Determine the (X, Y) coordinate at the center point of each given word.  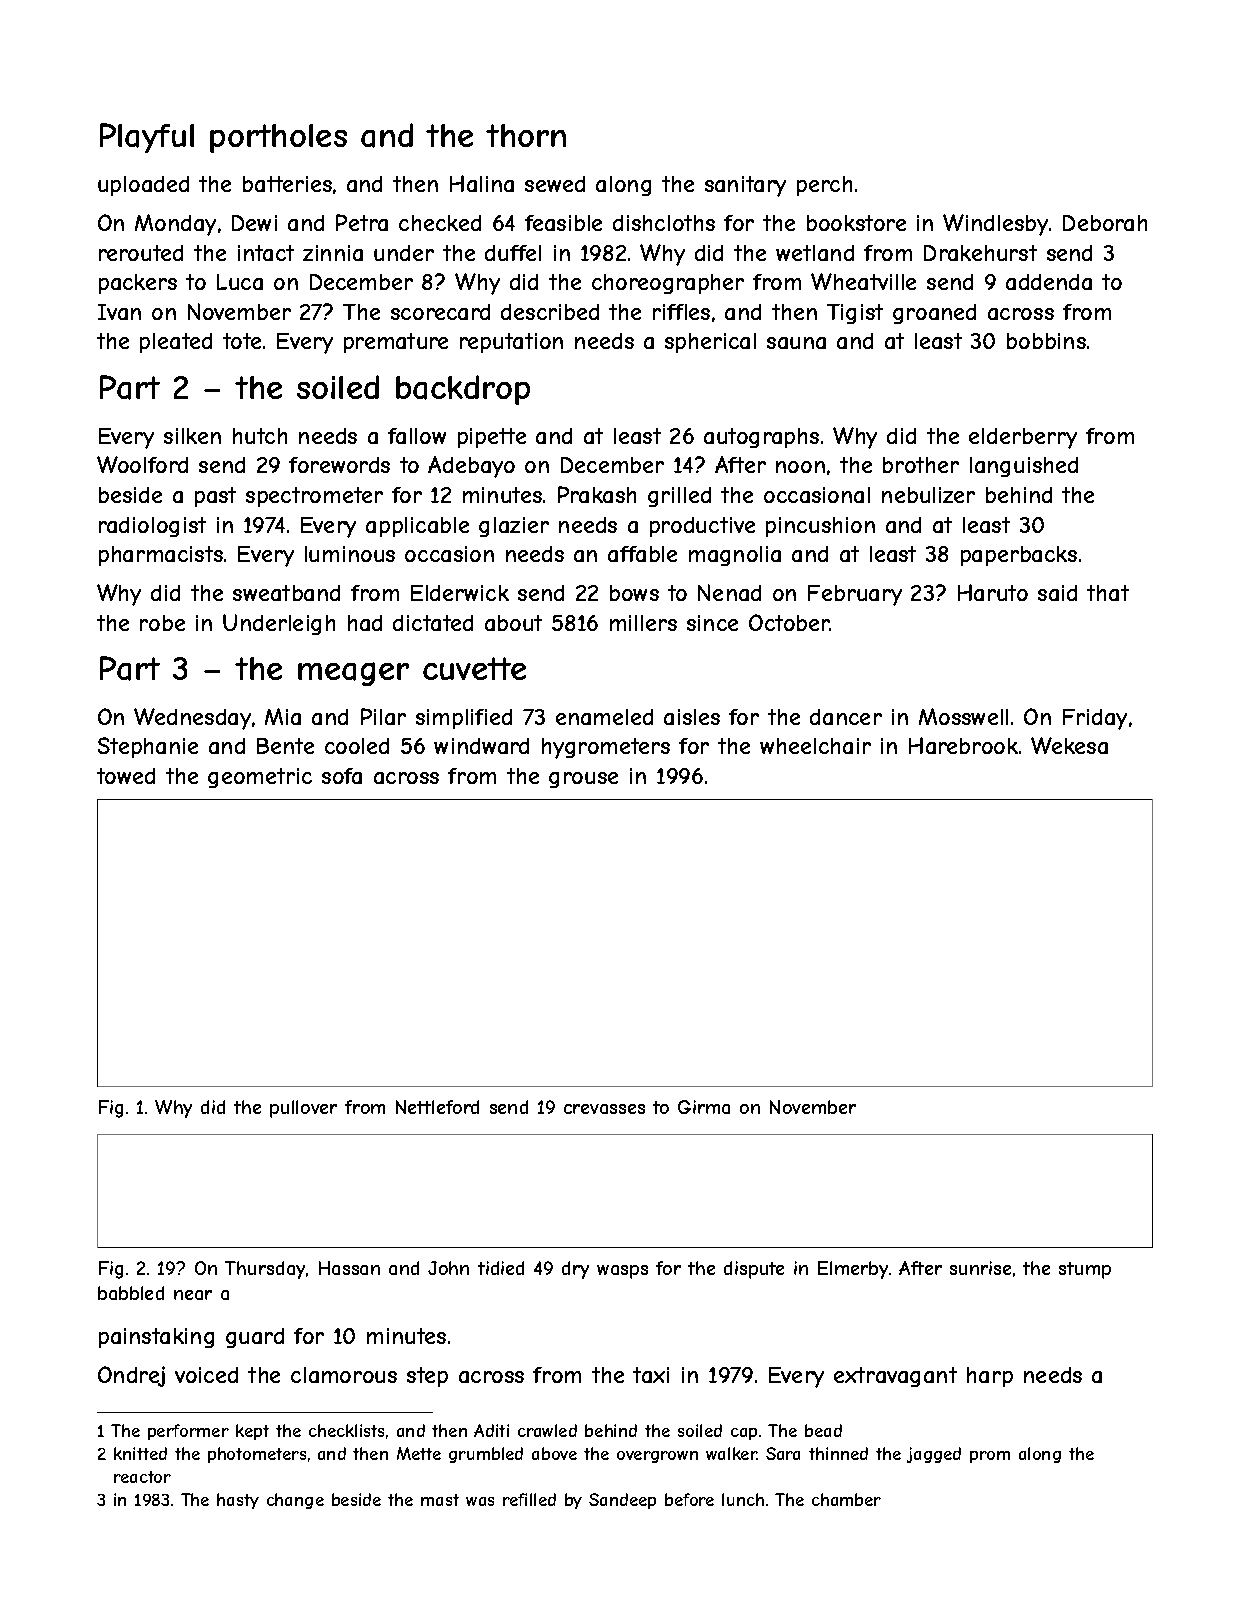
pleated (176, 343)
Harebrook (963, 745)
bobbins (1046, 341)
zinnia (333, 253)
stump (1085, 1270)
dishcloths (664, 223)
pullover (303, 1109)
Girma (704, 1107)
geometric (260, 778)
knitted (140, 1453)
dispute (754, 1270)
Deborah (1105, 223)
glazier (514, 527)
